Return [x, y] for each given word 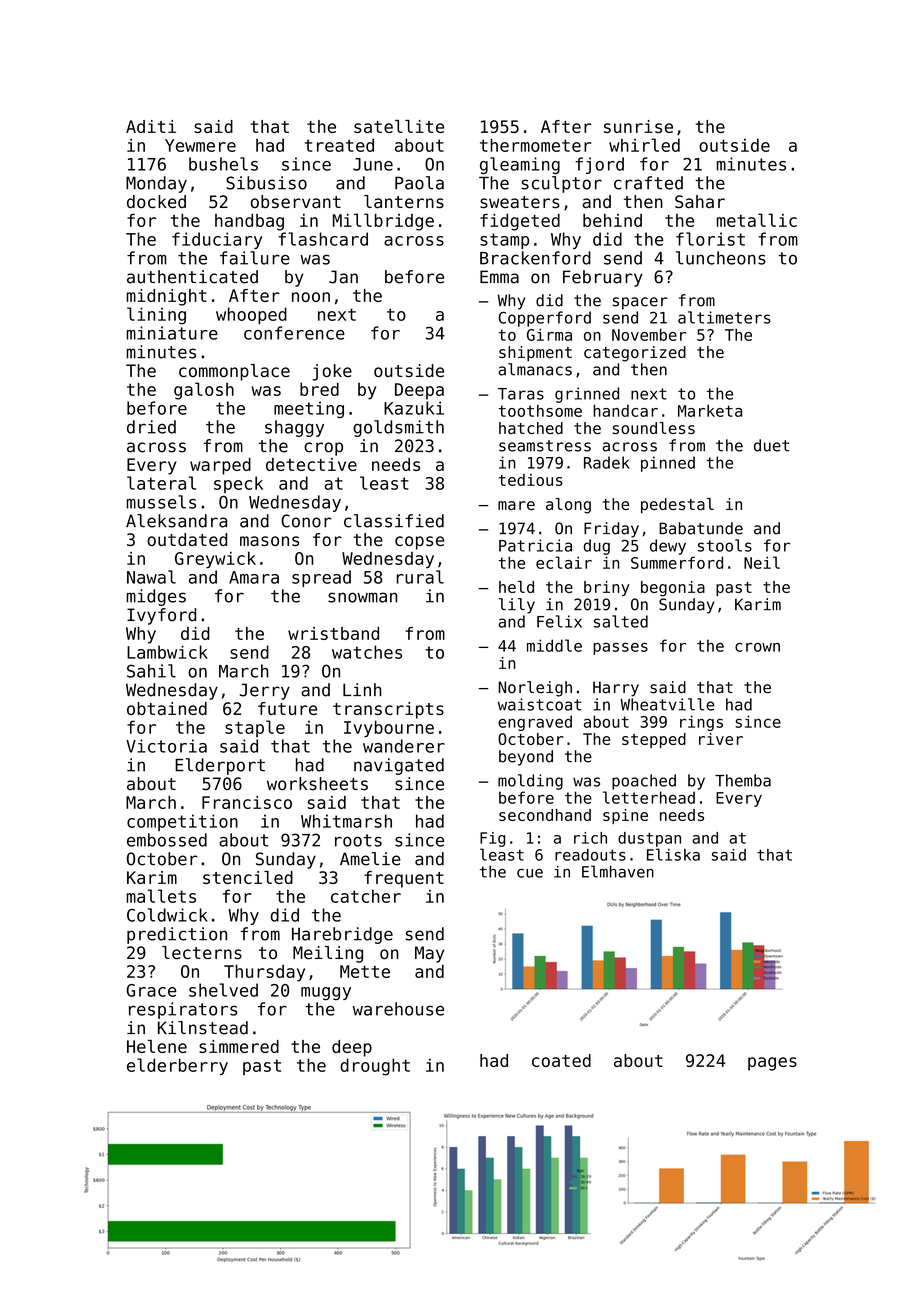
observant [296, 202]
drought [375, 1067]
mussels [161, 502]
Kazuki [414, 408]
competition [182, 822]
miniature [172, 333]
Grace [151, 990]
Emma [499, 277]
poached [644, 782]
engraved [535, 723]
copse [419, 543]
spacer [640, 303]
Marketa [710, 411]
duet [771, 445]
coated [561, 1060]
